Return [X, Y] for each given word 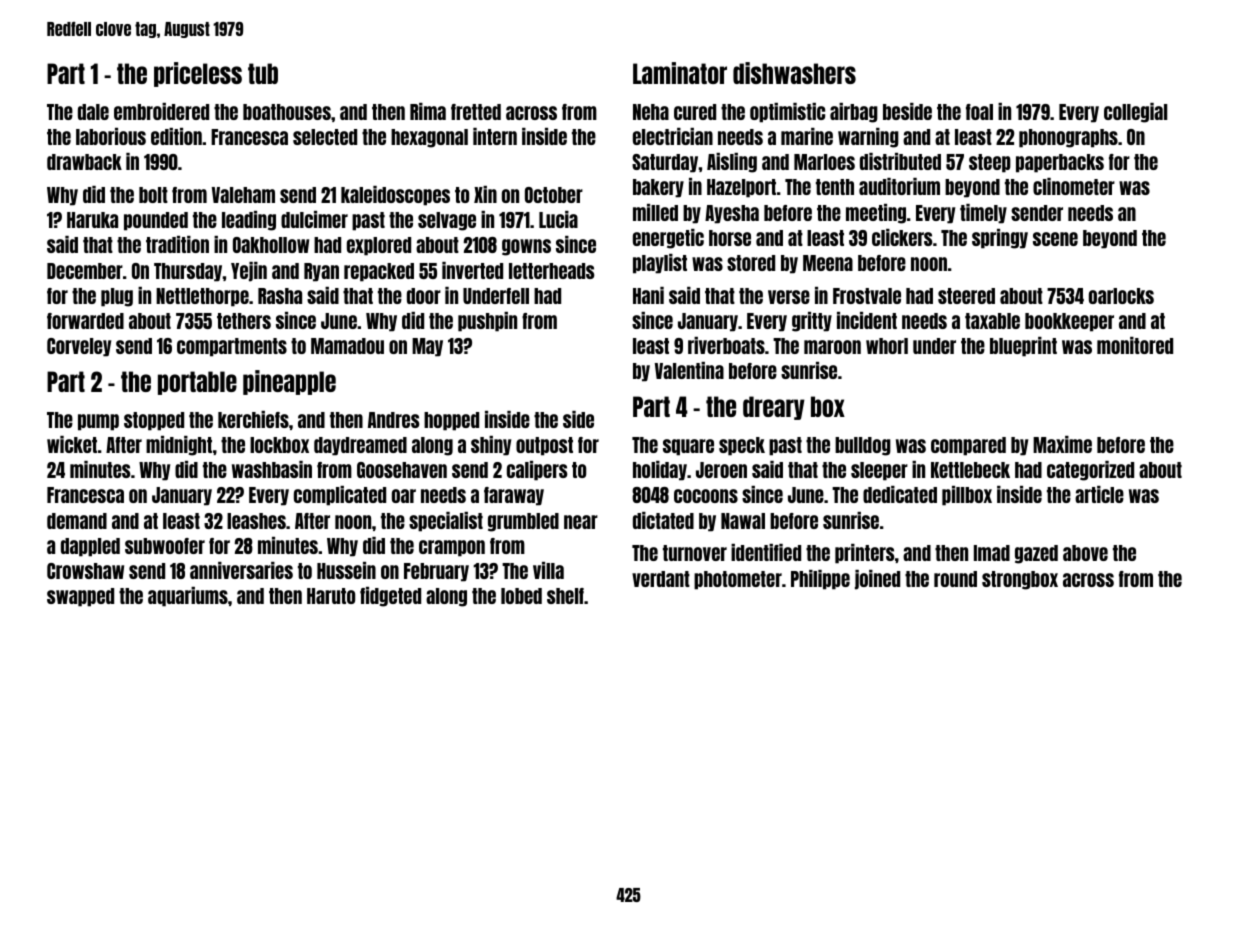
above [1085, 553]
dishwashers [794, 73]
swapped [80, 597]
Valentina [689, 370]
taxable [992, 321]
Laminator [680, 73]
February [436, 572]
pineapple [289, 382]
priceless [198, 74]
